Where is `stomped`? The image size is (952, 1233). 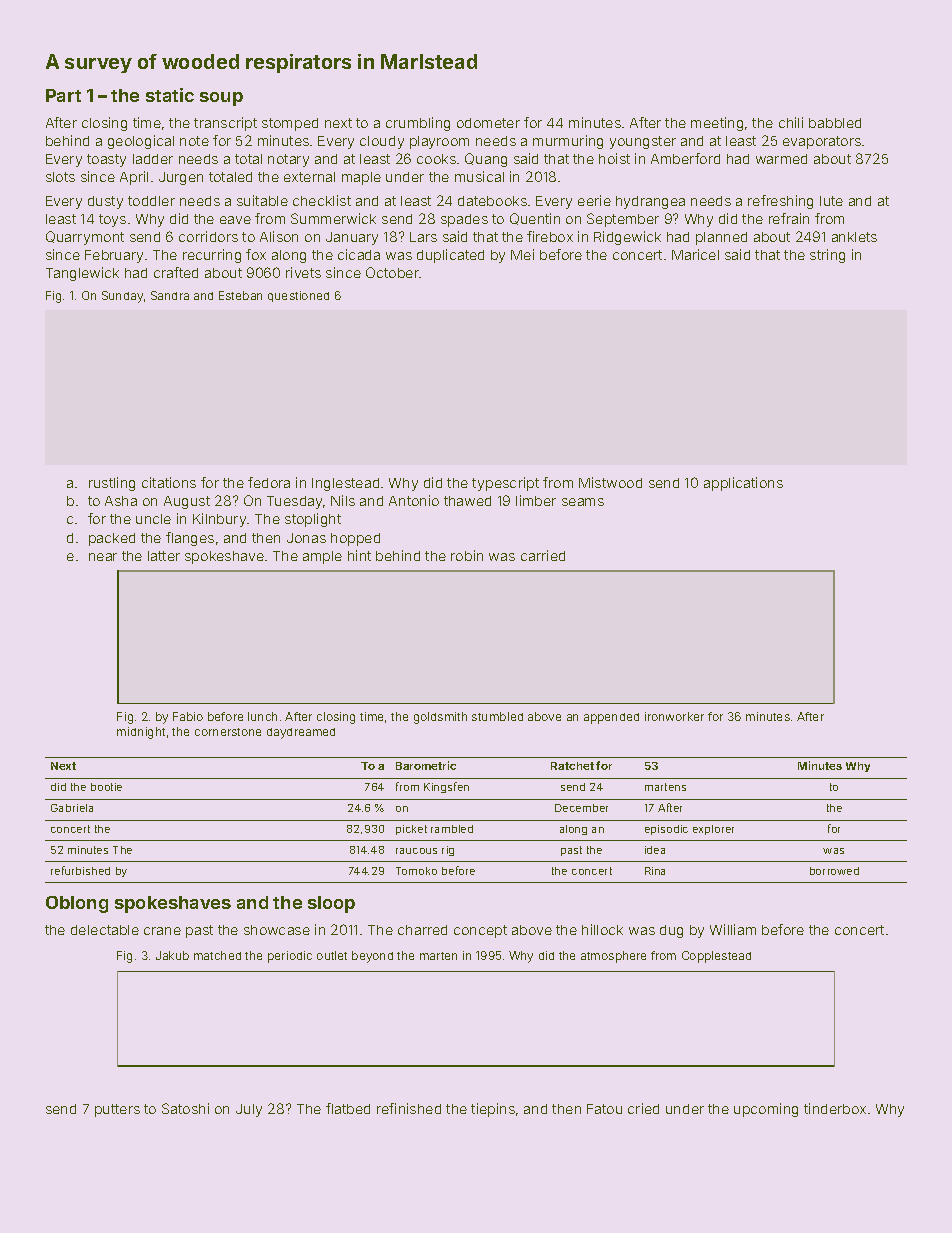 stomped is located at coordinates (290, 124).
